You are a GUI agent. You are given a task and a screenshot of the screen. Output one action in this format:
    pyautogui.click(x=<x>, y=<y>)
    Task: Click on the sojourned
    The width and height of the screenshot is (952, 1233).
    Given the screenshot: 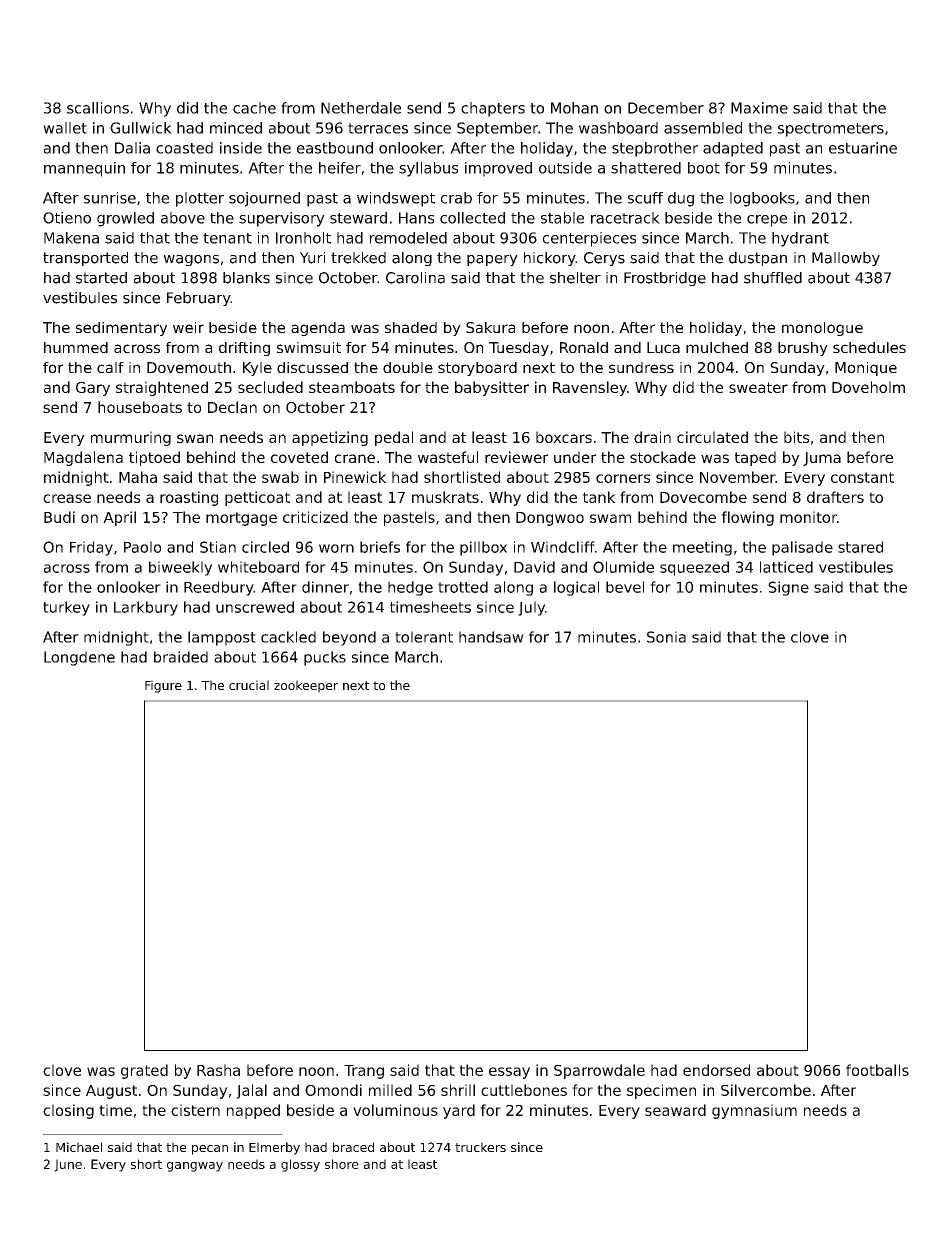 What is the action you would take?
    pyautogui.click(x=264, y=199)
